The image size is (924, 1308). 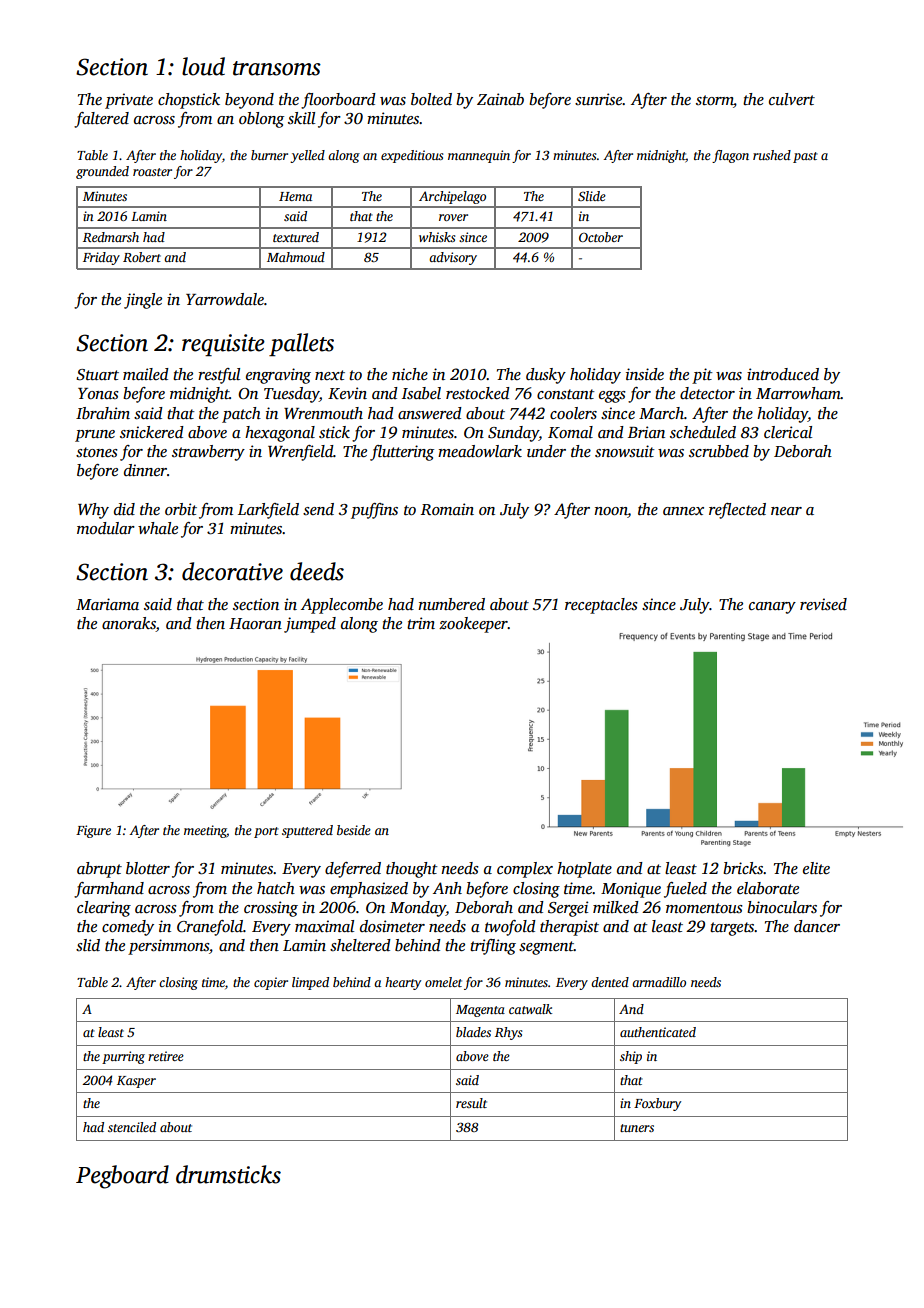 What do you see at coordinates (255, 623) in the page?
I see `Haoran` at bounding box center [255, 623].
